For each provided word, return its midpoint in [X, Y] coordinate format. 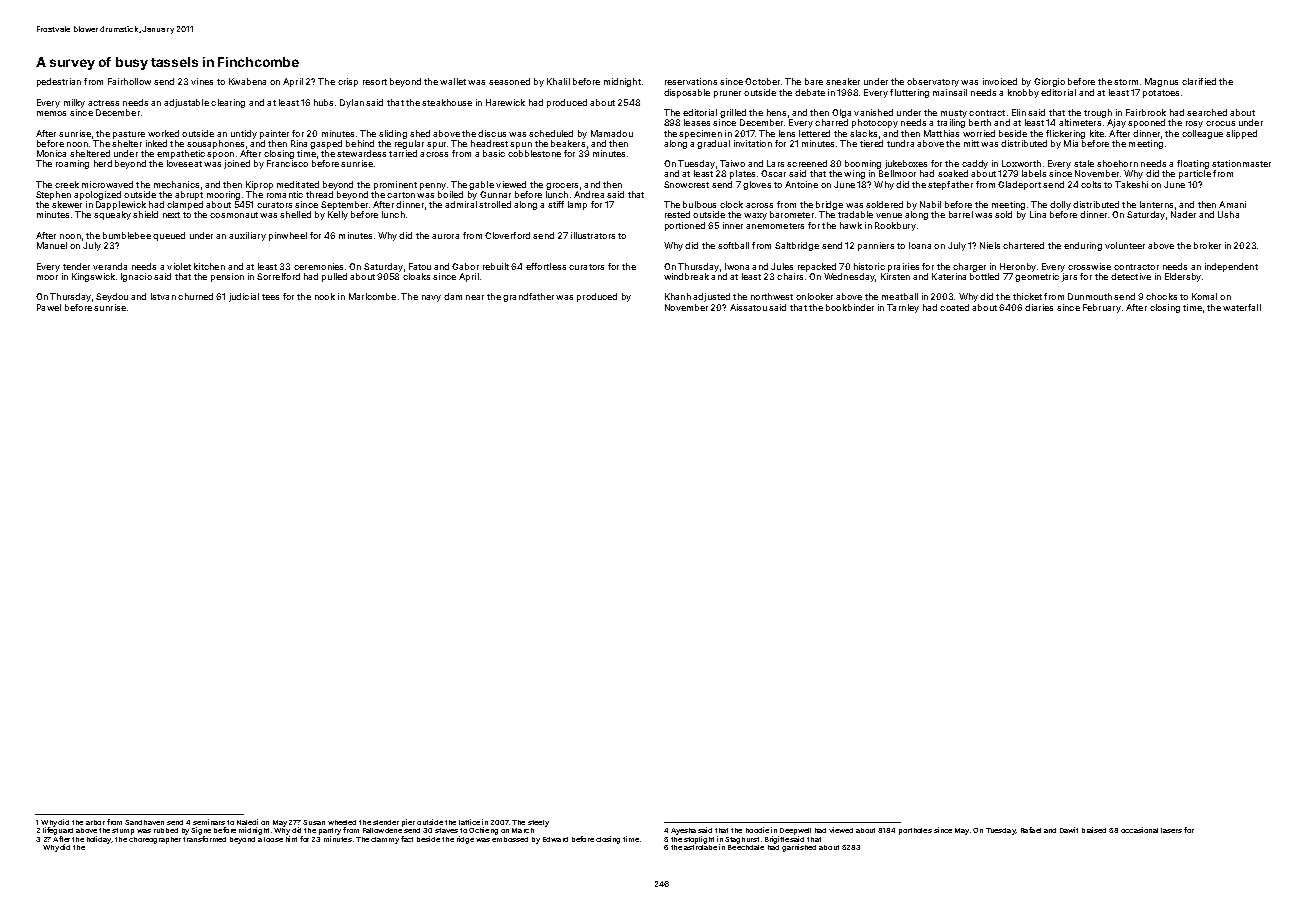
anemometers [775, 226]
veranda [110, 266]
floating [1193, 164]
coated [954, 307]
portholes [915, 831]
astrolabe [700, 847]
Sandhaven [144, 822]
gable [481, 185]
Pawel [49, 307]
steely [538, 823]
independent [1231, 267]
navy [431, 298]
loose [273, 839]
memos [51, 113]
